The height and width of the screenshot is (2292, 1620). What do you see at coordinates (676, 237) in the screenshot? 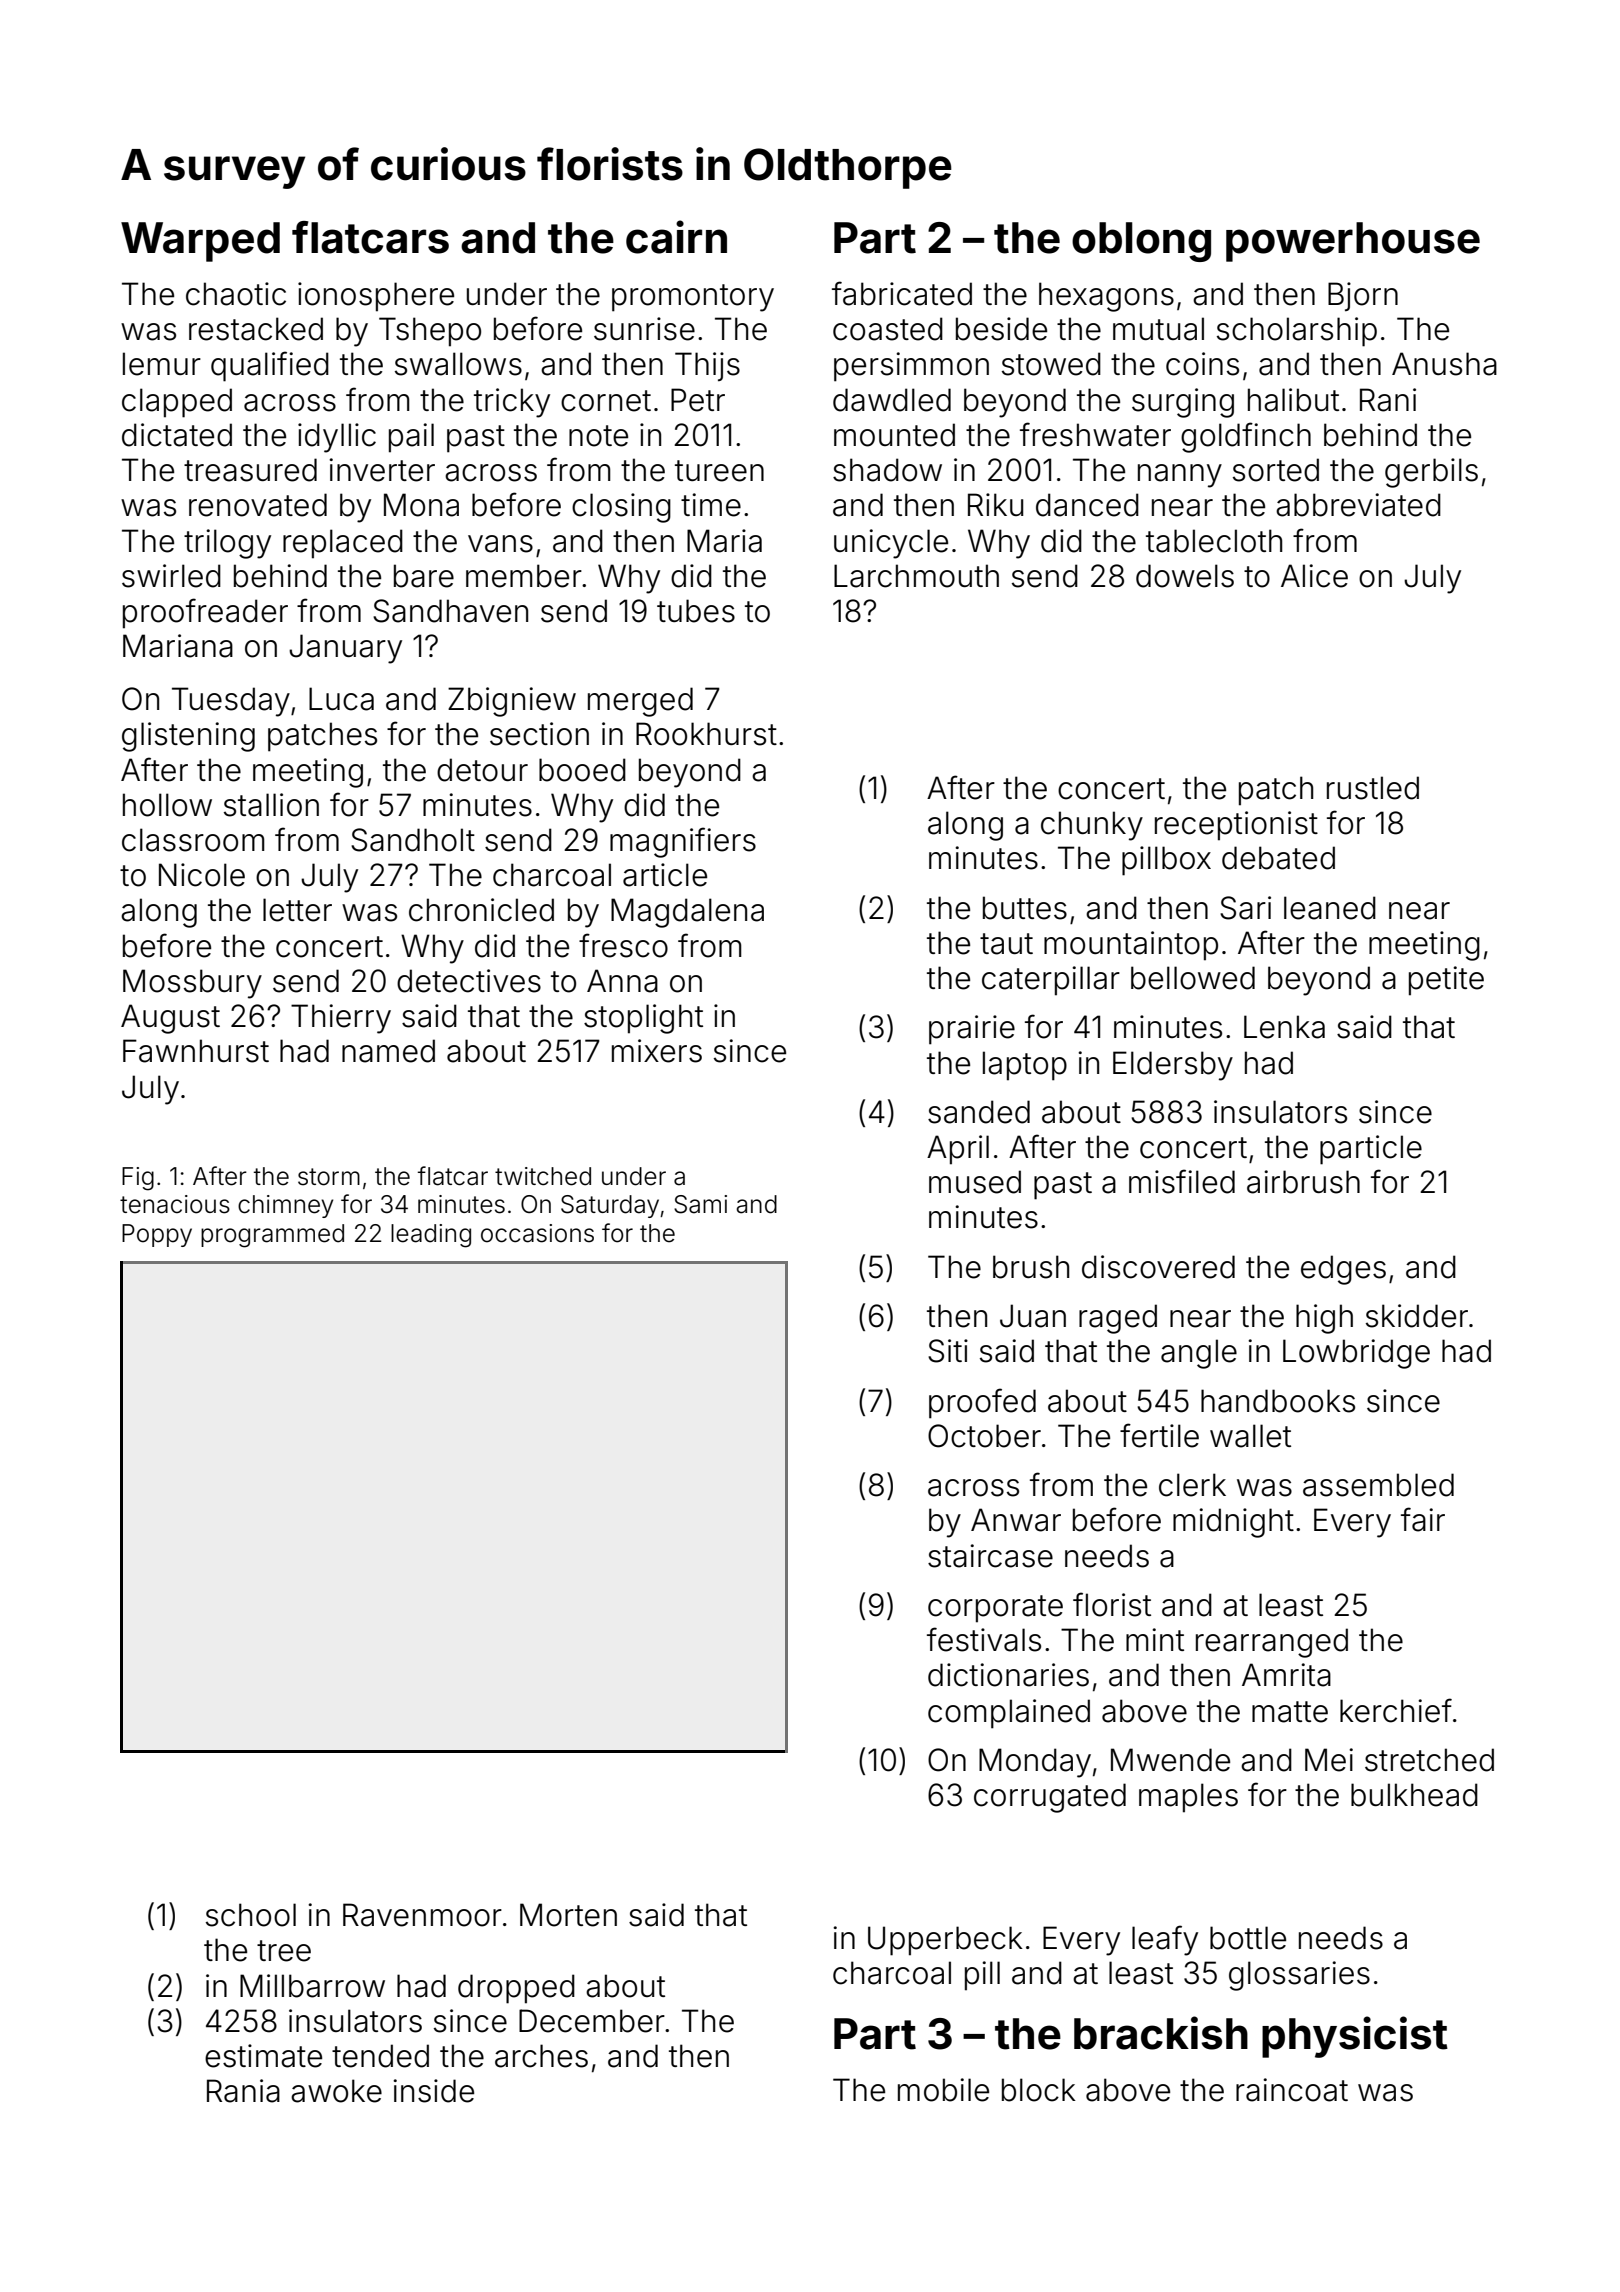
I see `cairn` at bounding box center [676, 237].
